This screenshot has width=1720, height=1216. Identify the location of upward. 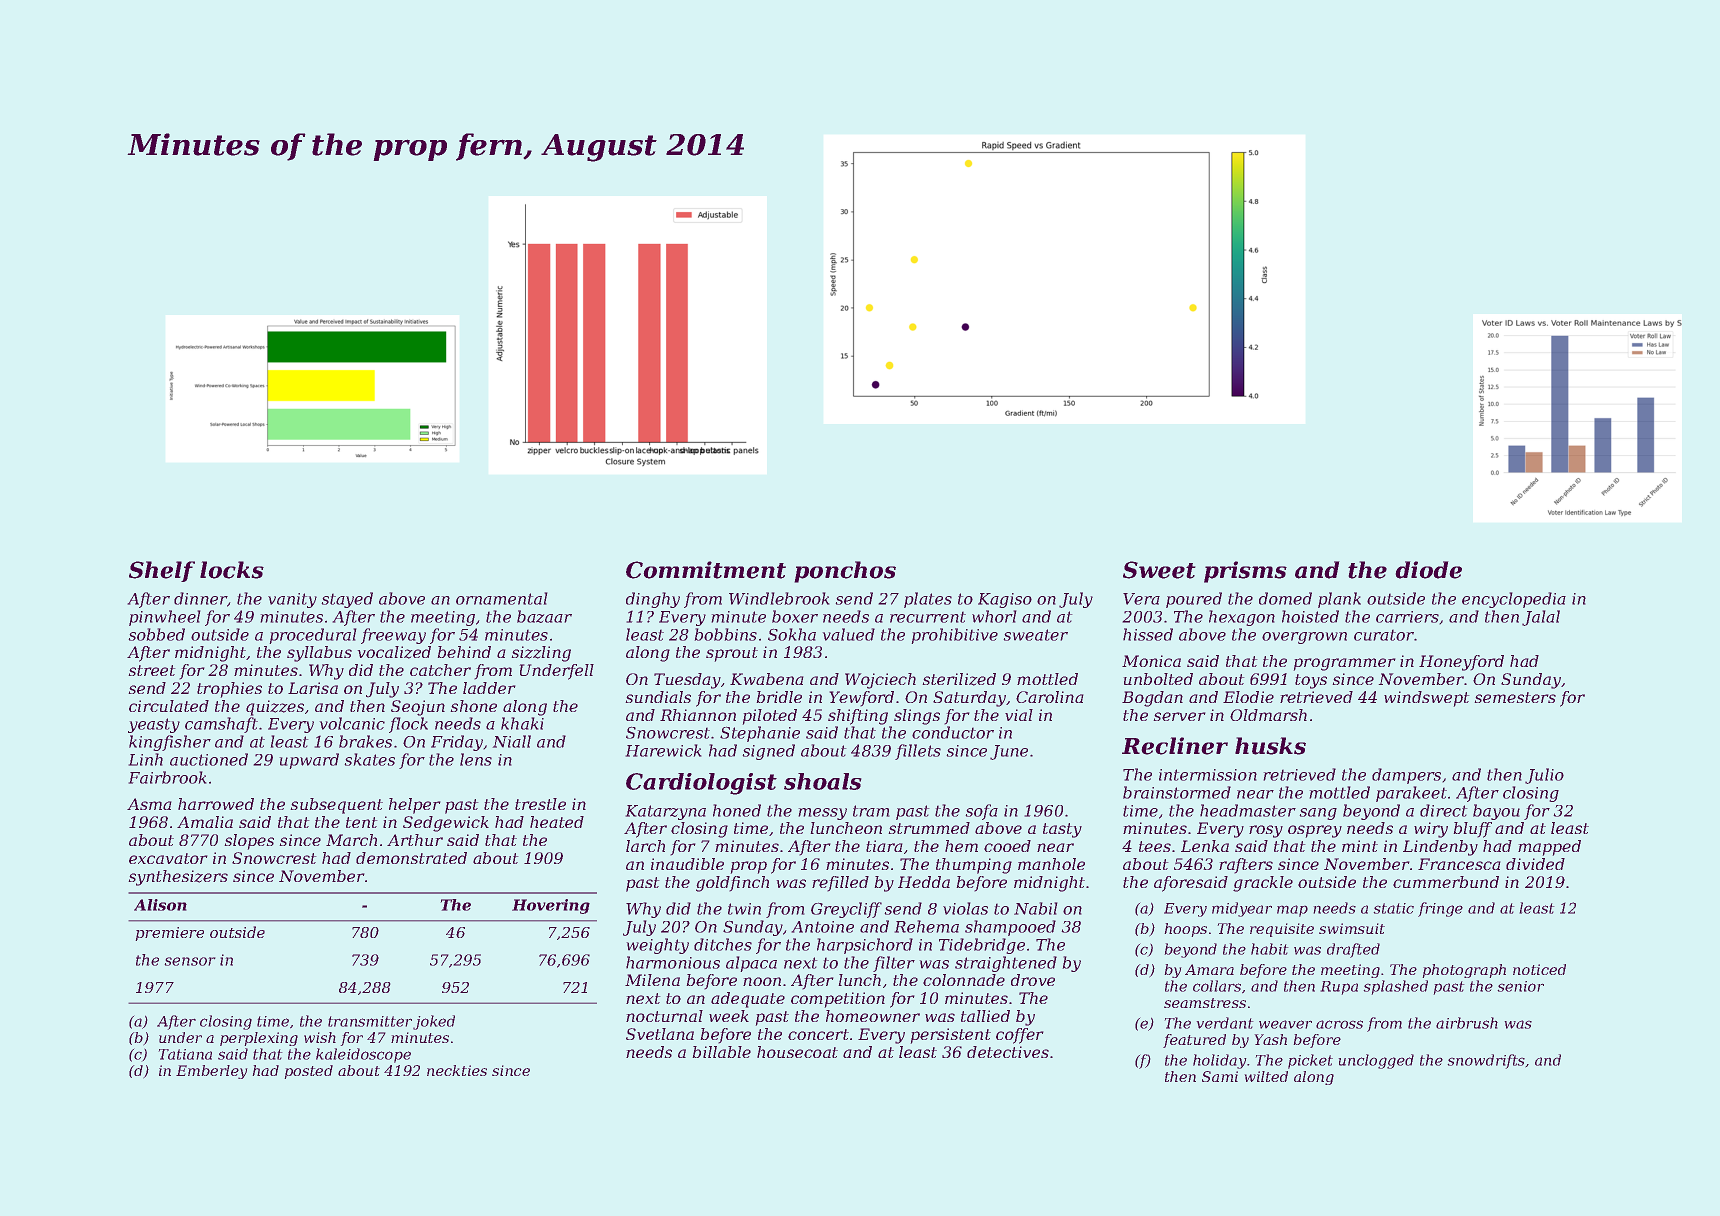
(309, 761).
